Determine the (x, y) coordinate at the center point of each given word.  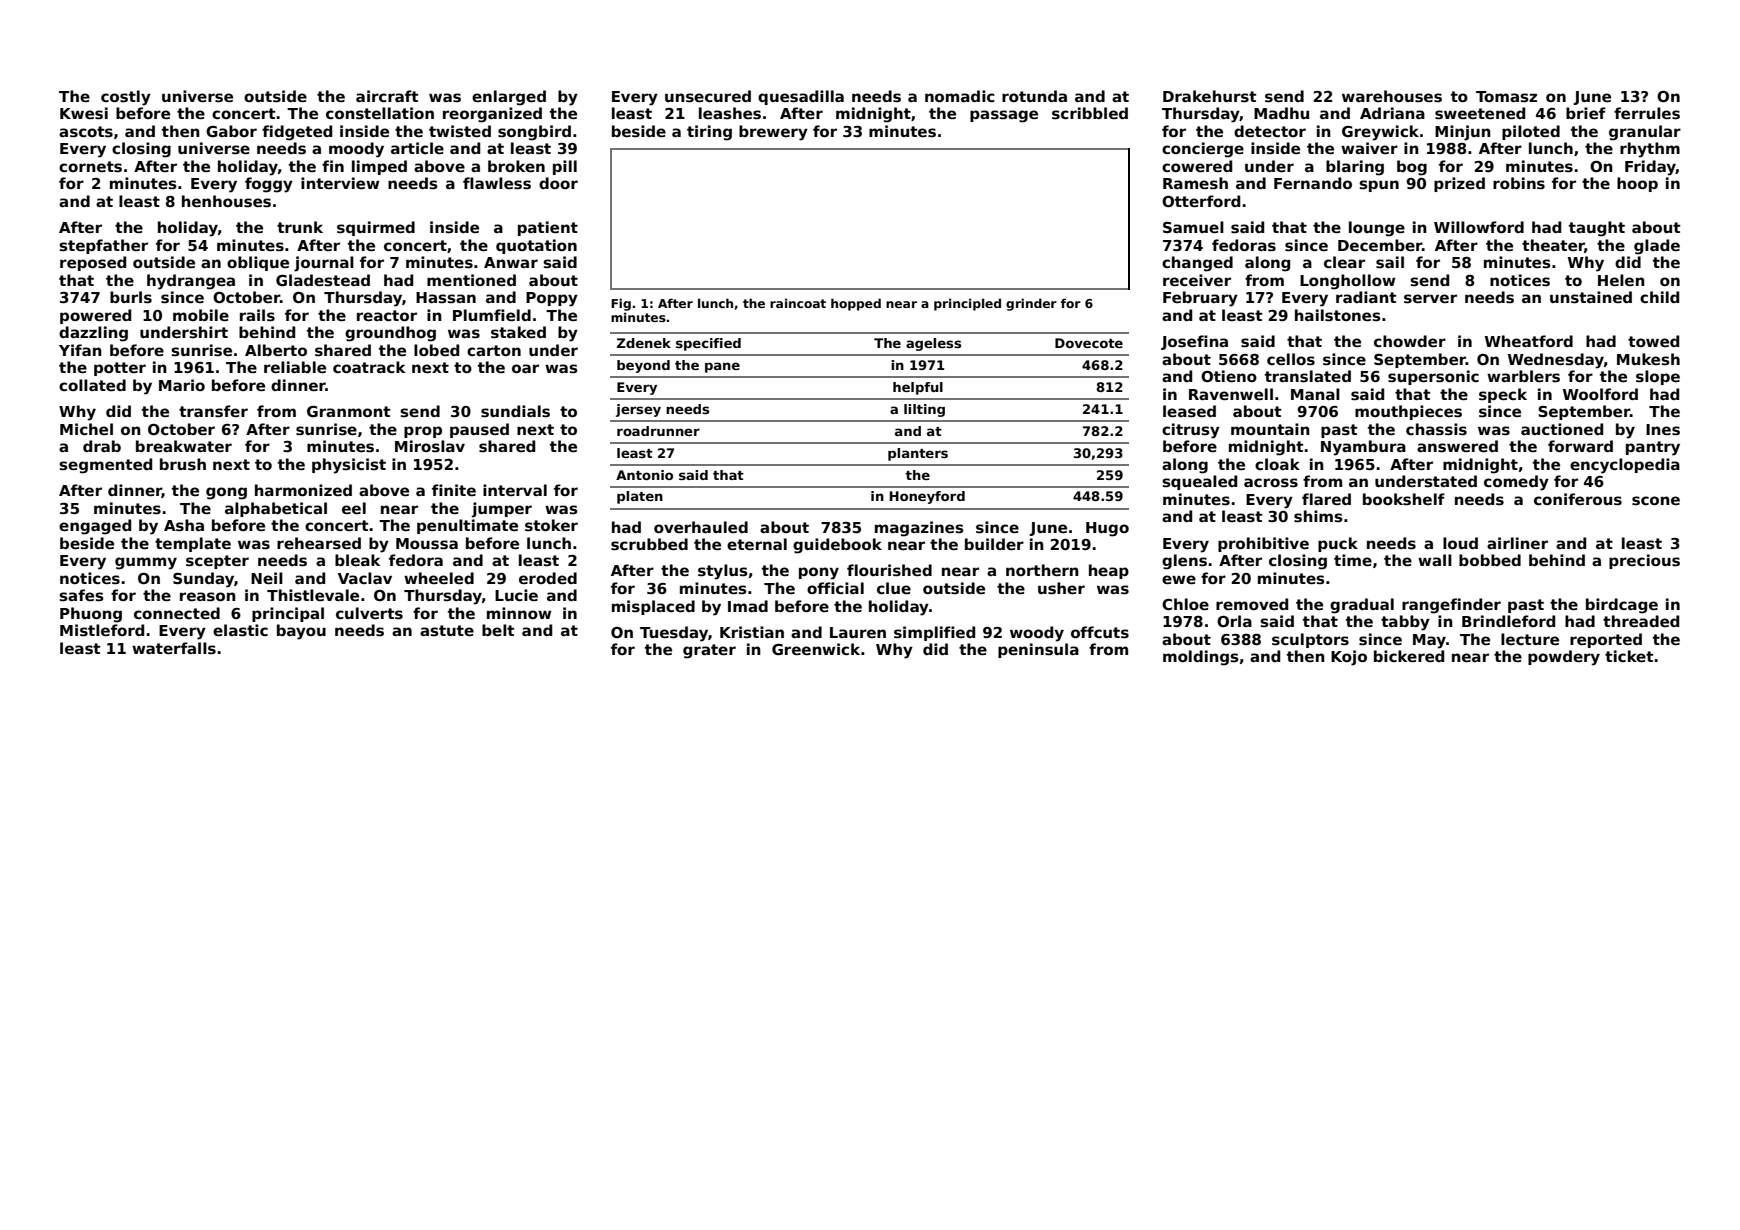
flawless (497, 183)
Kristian (752, 632)
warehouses (1392, 96)
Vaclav (365, 578)
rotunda (1034, 96)
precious (1644, 561)
